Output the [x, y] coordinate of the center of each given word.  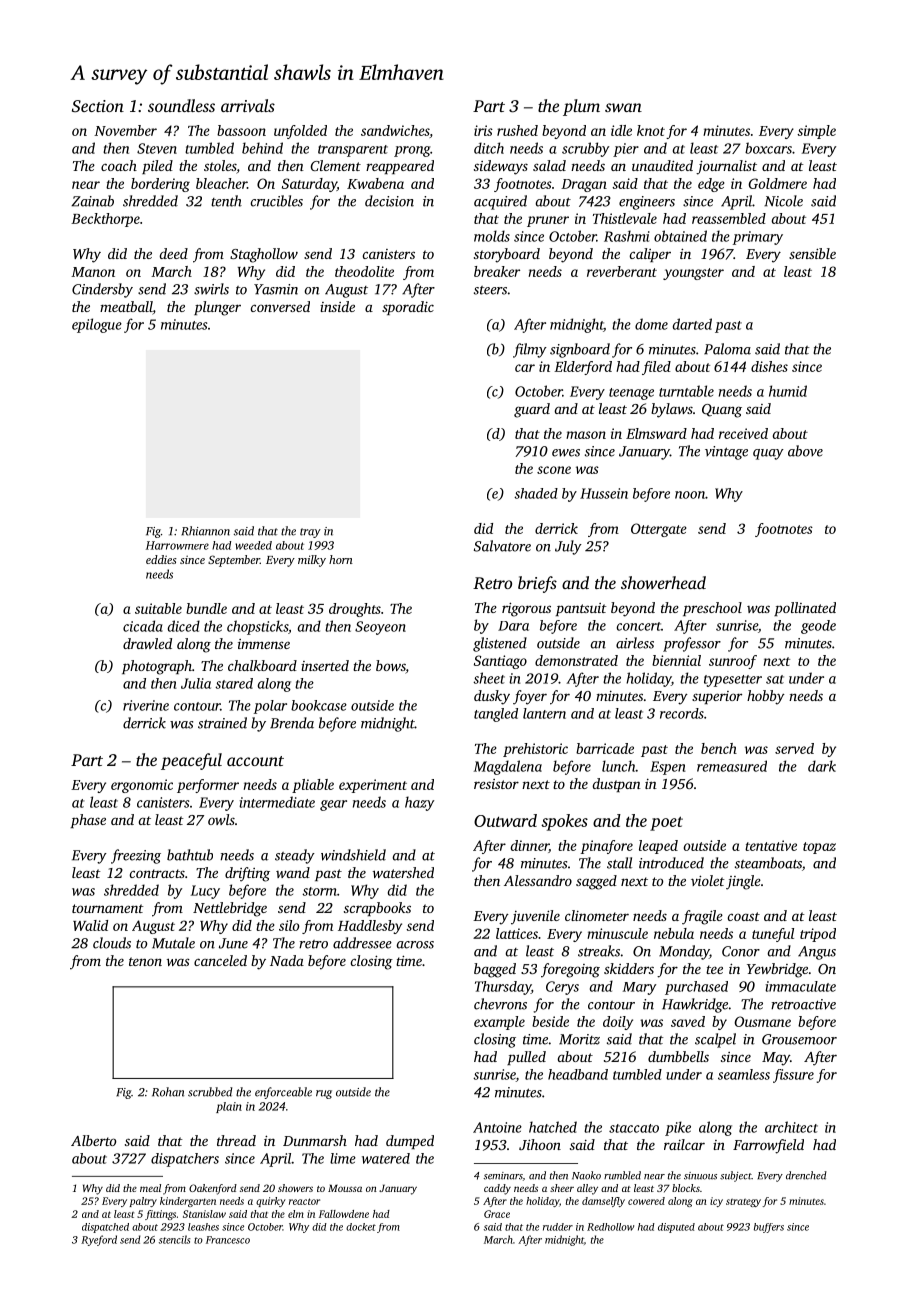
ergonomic [142, 786]
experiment [373, 786]
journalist [726, 167]
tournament [108, 908]
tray [310, 533]
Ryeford [99, 1240]
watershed [403, 872]
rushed [517, 130]
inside [337, 306]
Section [98, 106]
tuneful [773, 935]
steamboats [768, 863]
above [805, 451]
